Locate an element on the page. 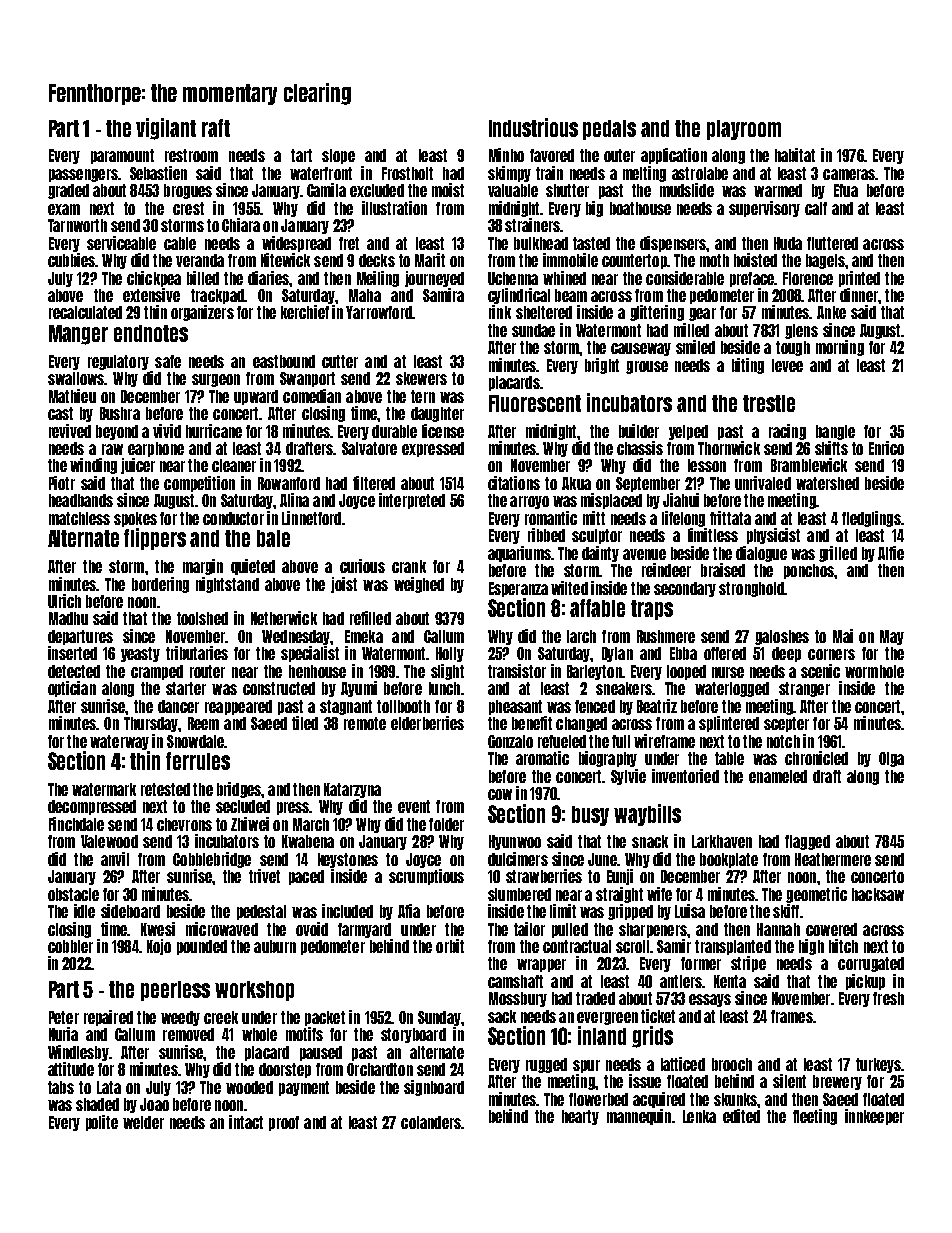 Image resolution: width=952 pixels, height=1233 pixels. weedy is located at coordinates (180, 1018).
